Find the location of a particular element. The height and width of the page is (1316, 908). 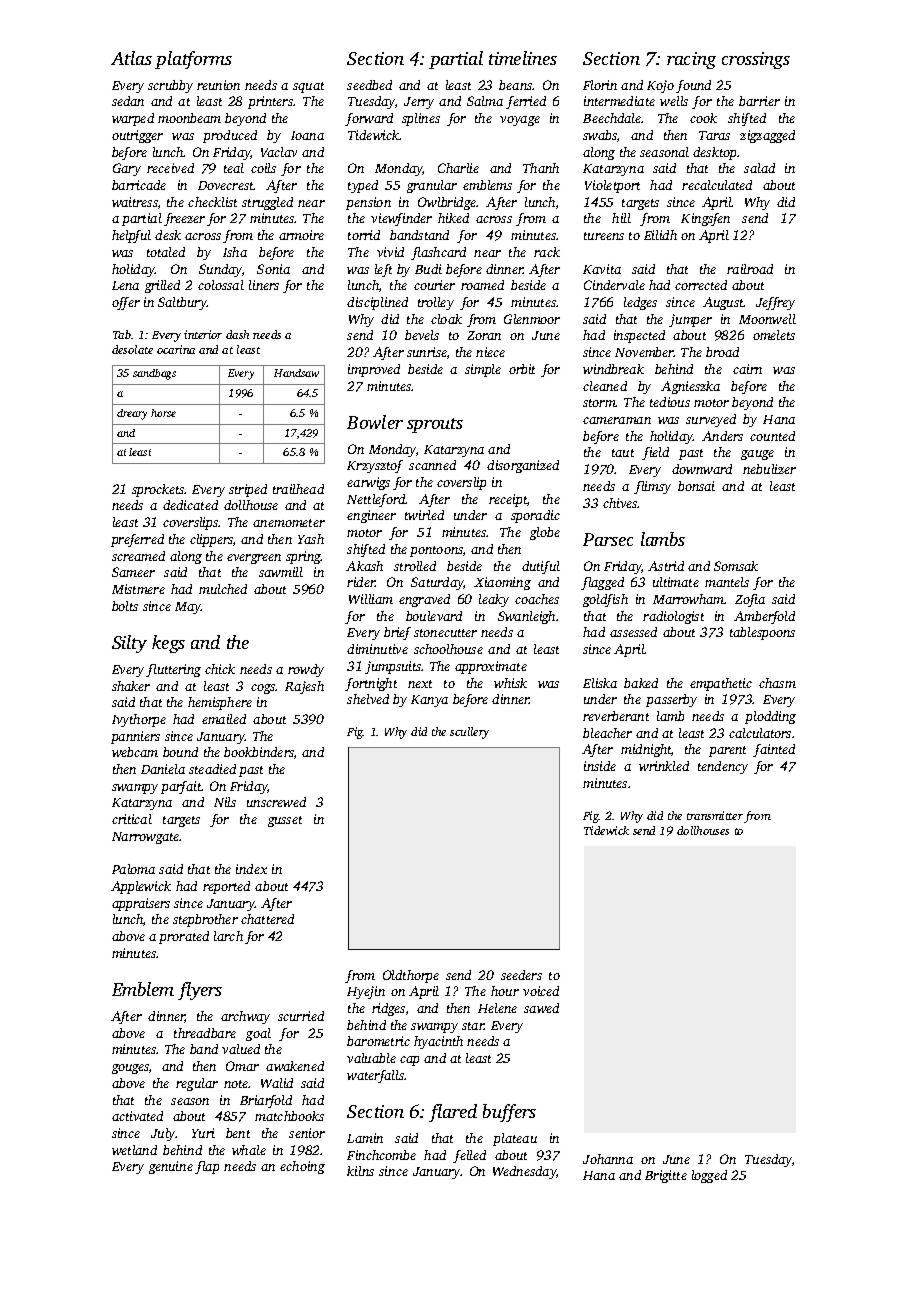

regular is located at coordinates (197, 1084).
